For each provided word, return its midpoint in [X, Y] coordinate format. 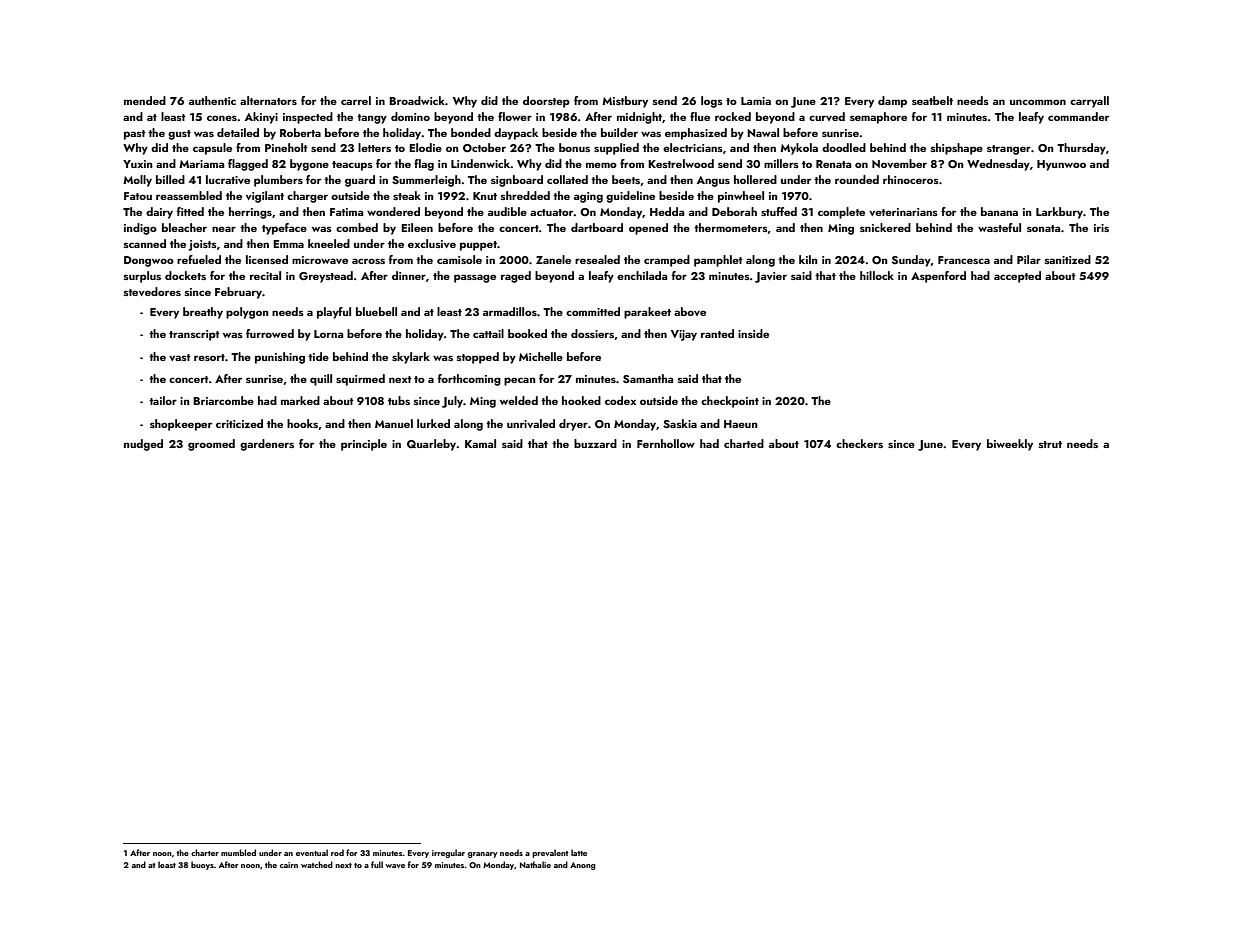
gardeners [267, 445]
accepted [1017, 277]
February [238, 293]
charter [205, 852]
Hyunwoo [1061, 165]
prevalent [550, 853]
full [377, 864]
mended [145, 100]
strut [1050, 444]
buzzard [595, 443]
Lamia [756, 101]
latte [579, 852]
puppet [478, 246]
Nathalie [535, 864]
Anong [583, 866]
